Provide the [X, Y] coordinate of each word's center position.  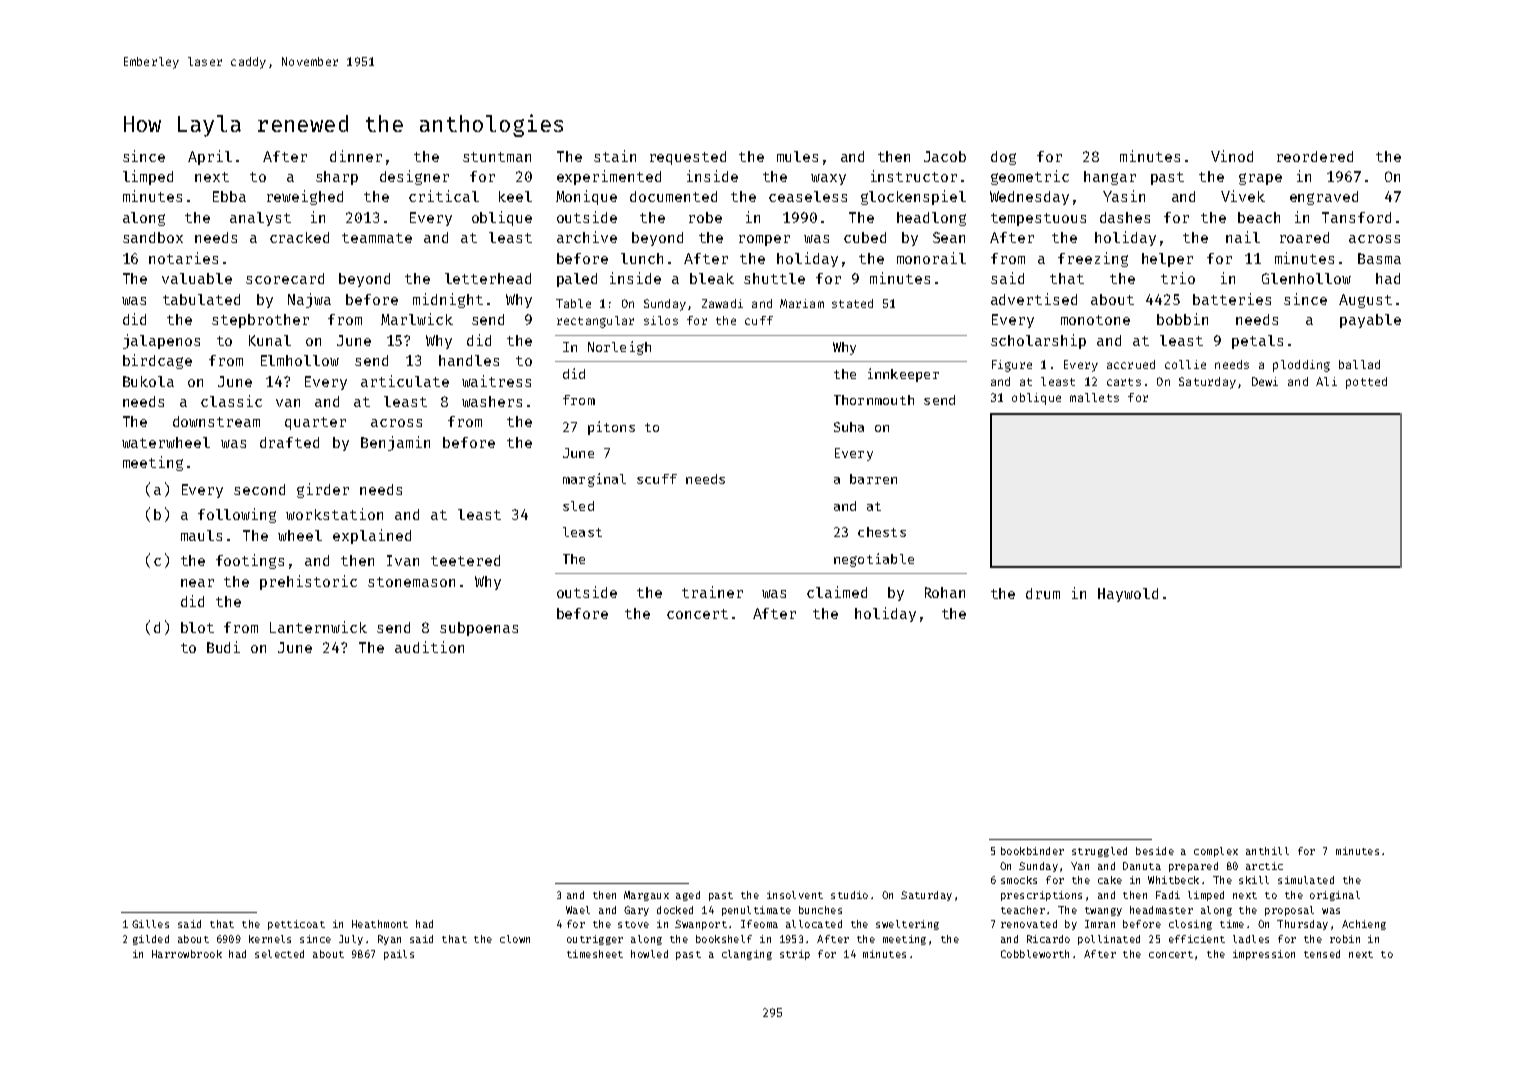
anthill [1267, 851]
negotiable [874, 560]
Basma [1379, 258]
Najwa [309, 300]
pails [399, 955]
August [1365, 301]
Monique [586, 197]
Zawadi [722, 303]
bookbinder [1032, 851]
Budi [223, 647]
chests [882, 532]
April [210, 157]
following [237, 515]
